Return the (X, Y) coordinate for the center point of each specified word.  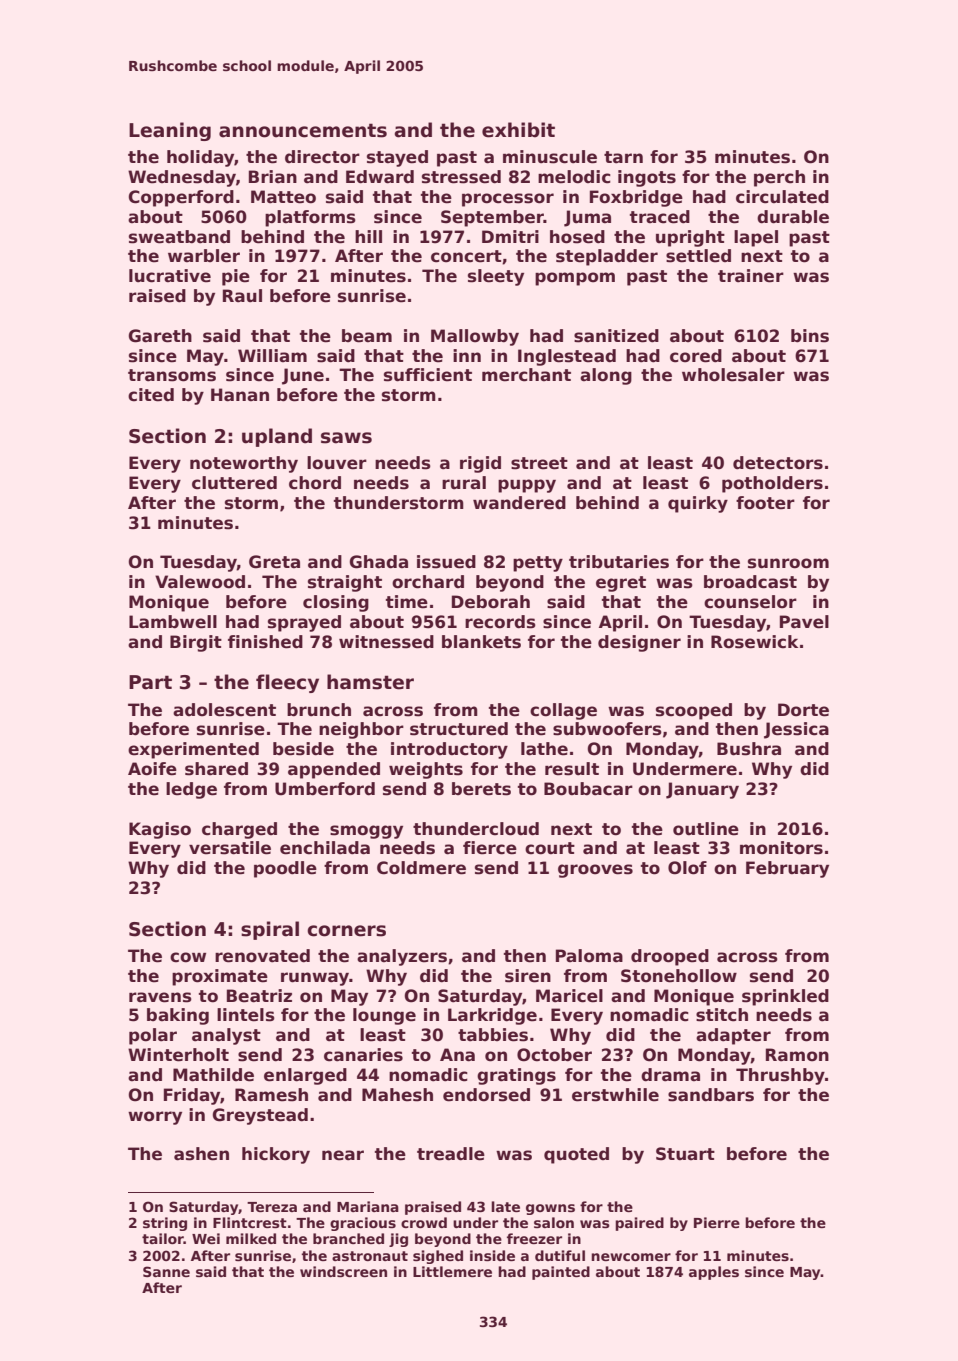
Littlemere (452, 1271)
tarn (623, 157)
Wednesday (182, 178)
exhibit (518, 130)
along (606, 376)
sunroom (788, 563)
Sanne (166, 1271)
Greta (274, 562)
